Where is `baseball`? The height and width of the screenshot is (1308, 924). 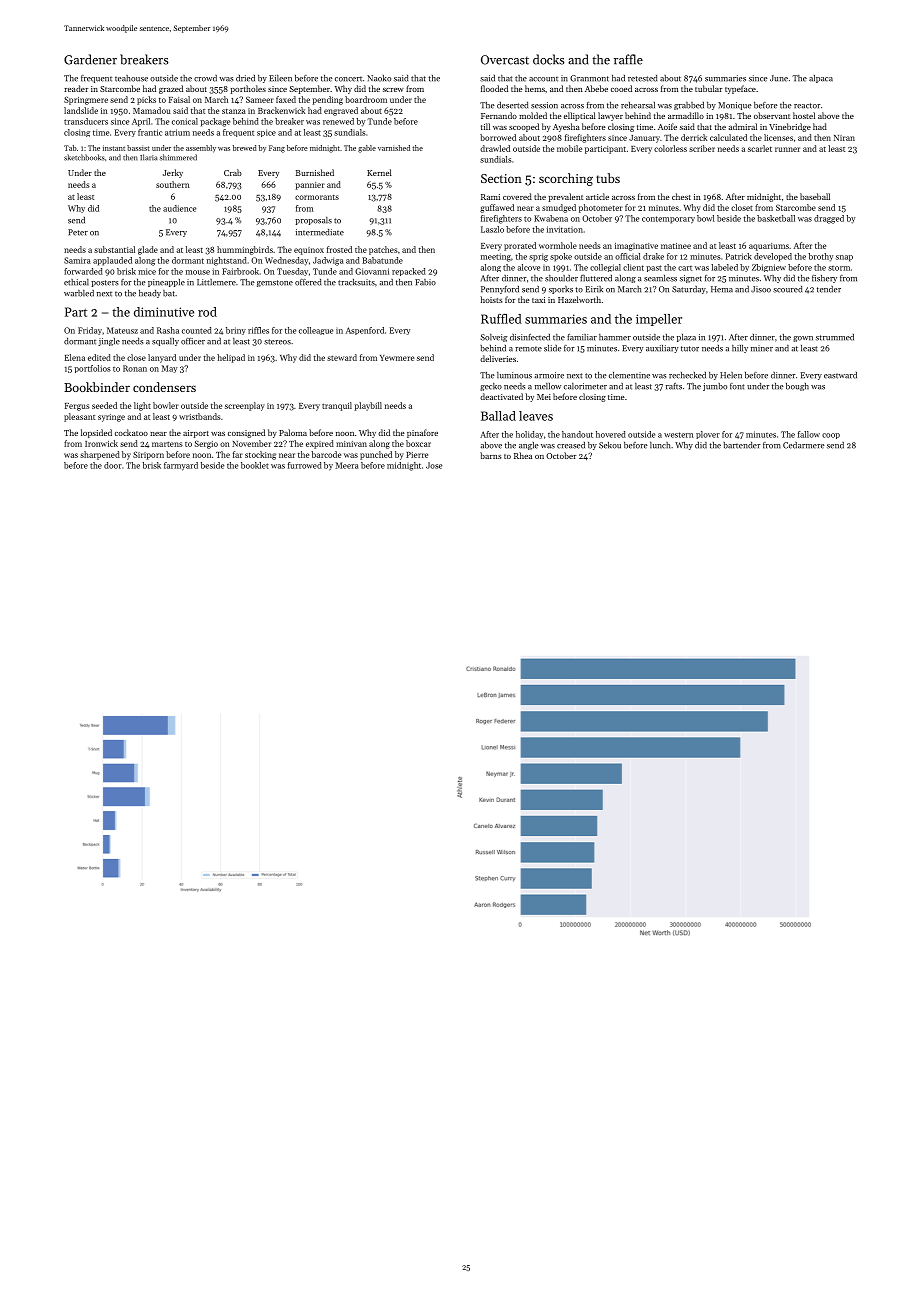 baseball is located at coordinates (815, 196).
